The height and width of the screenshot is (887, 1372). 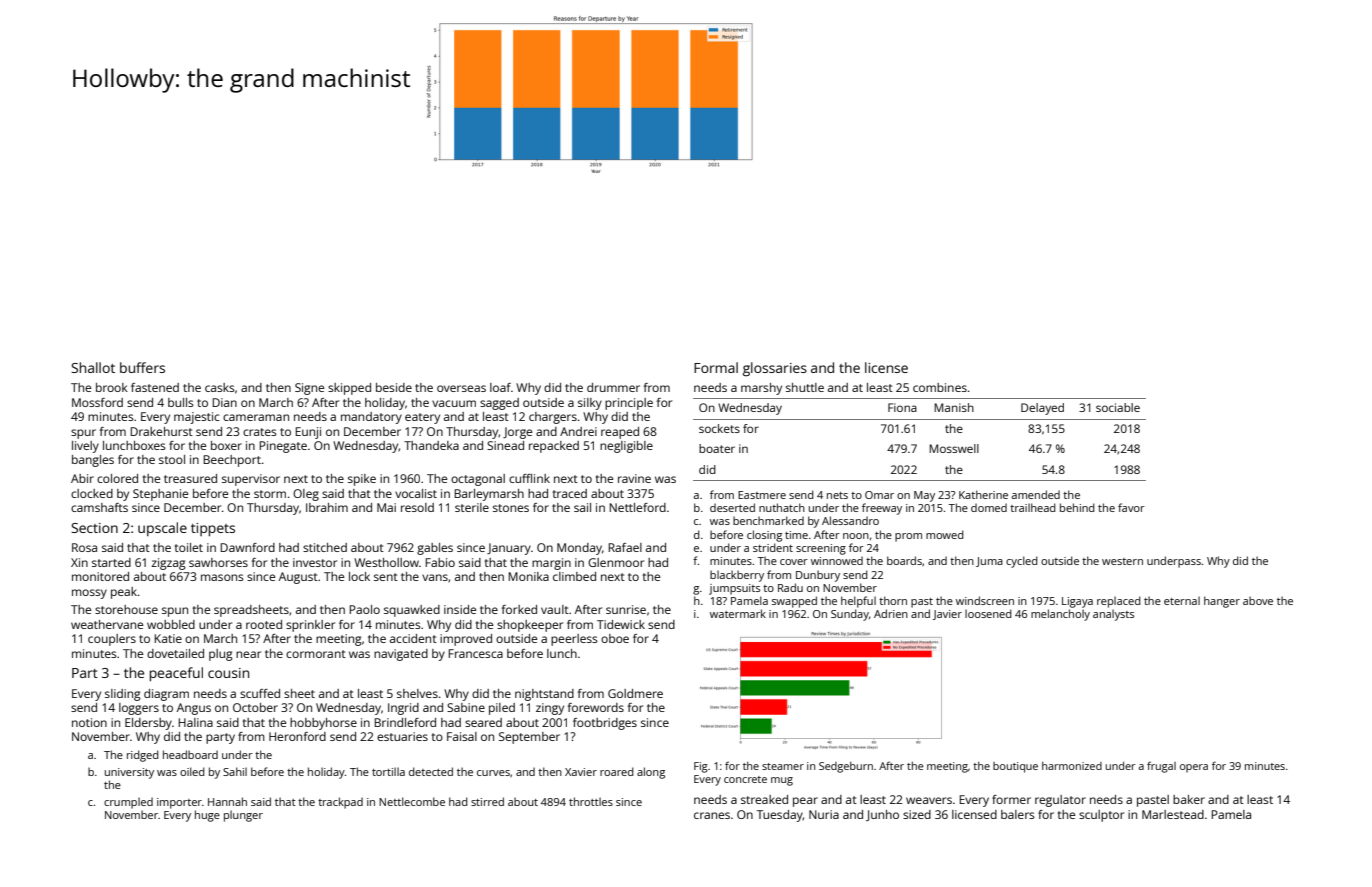 I want to click on plunger, so click(x=243, y=816).
